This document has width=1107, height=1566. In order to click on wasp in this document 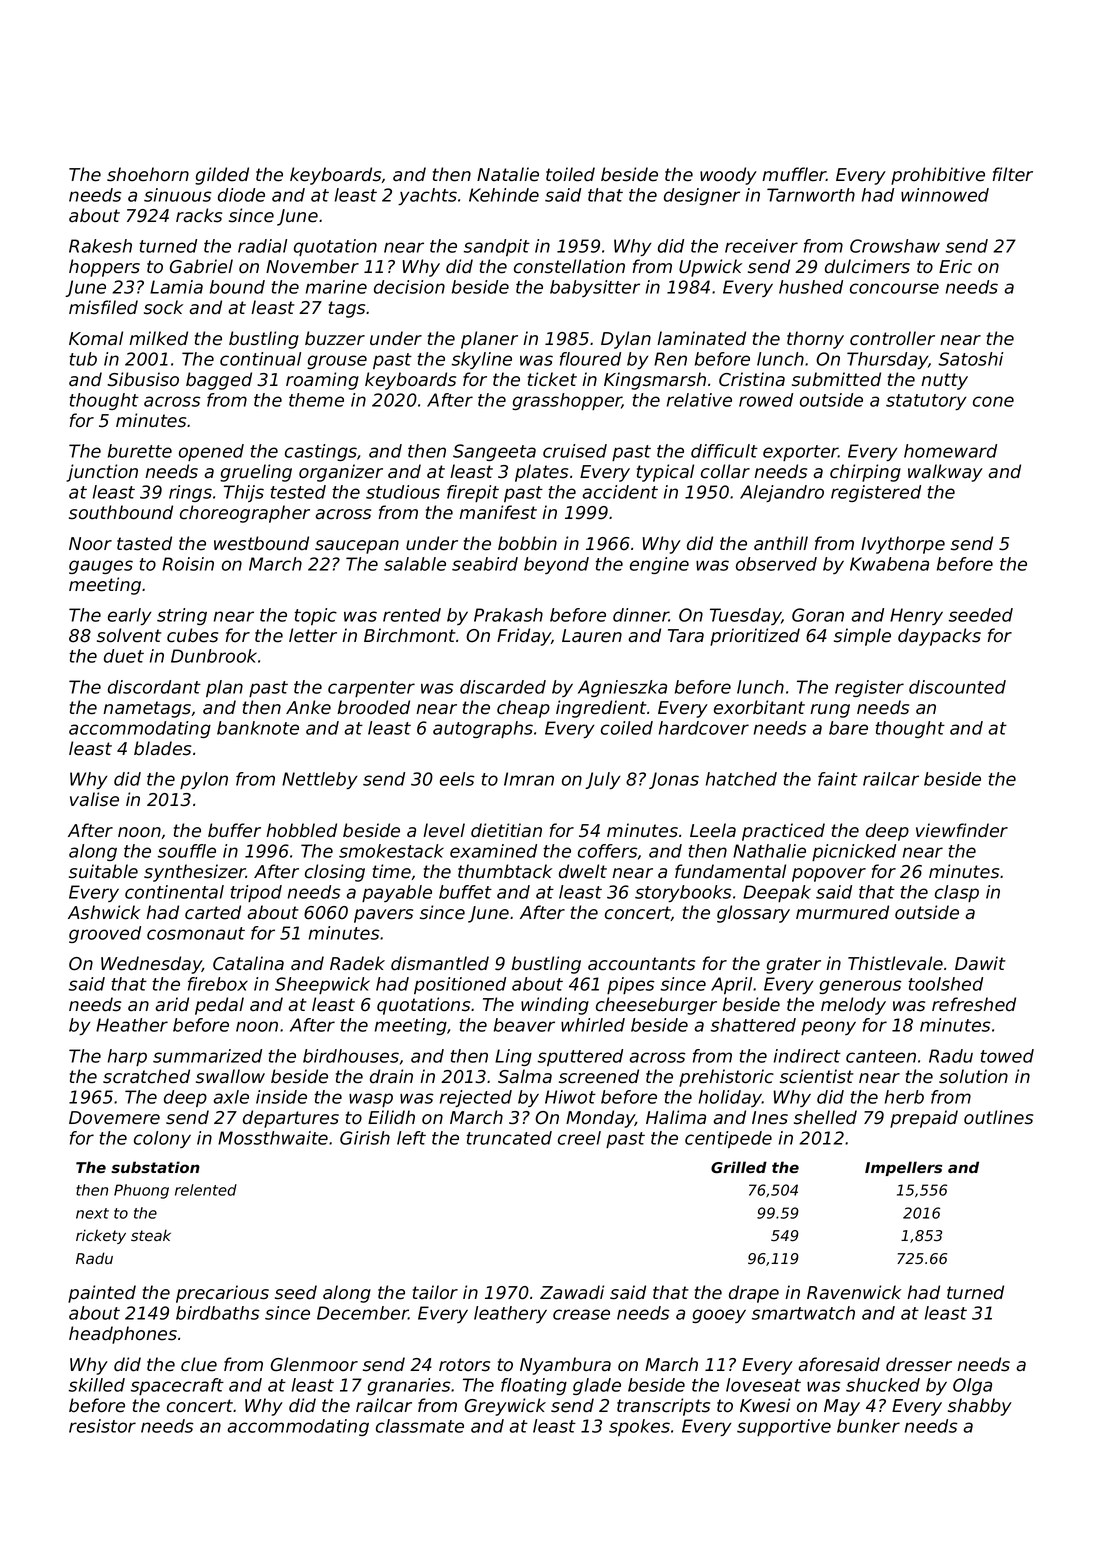, I will do `click(371, 1100)`.
